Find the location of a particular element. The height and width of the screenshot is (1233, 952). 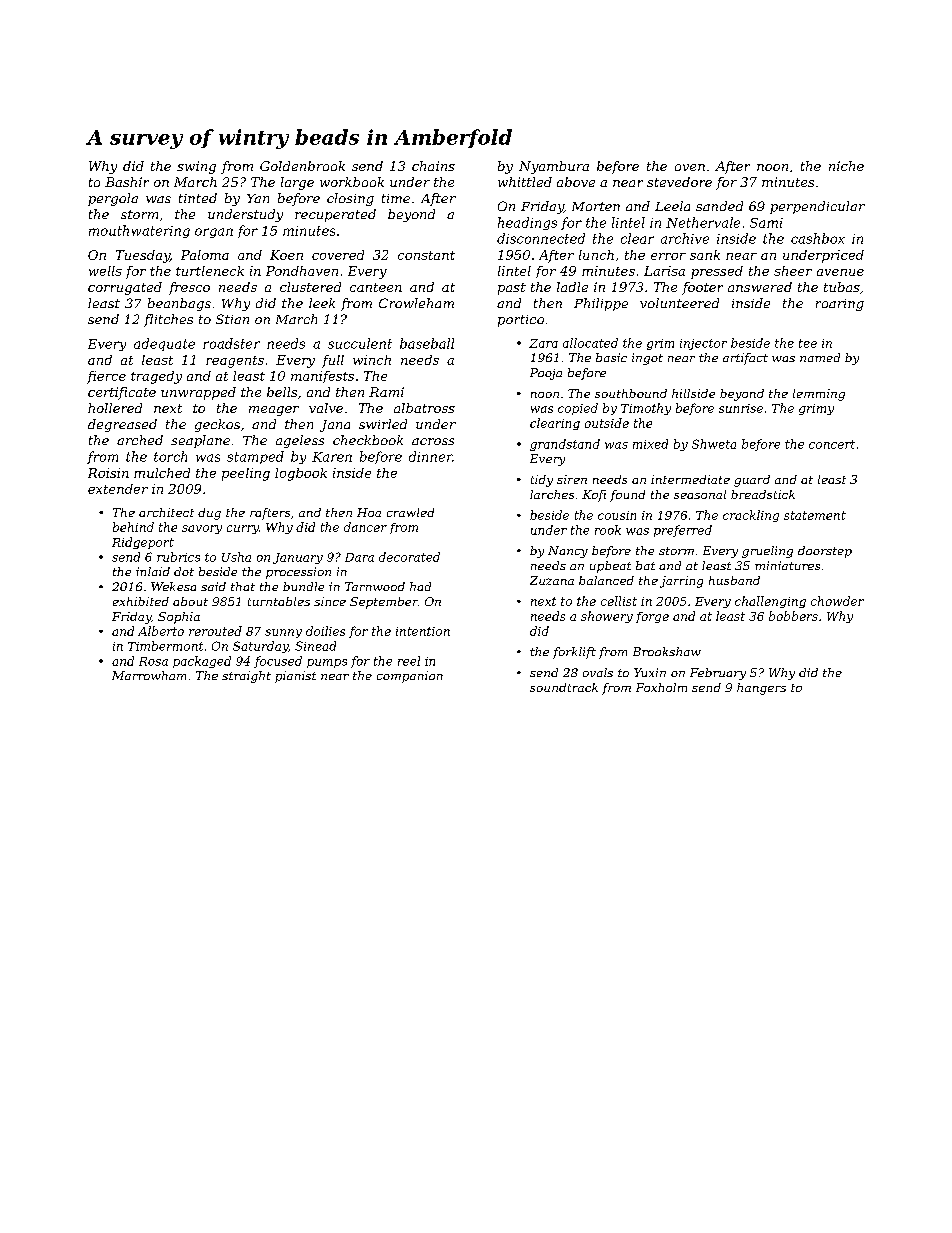

Nyambura is located at coordinates (554, 167).
